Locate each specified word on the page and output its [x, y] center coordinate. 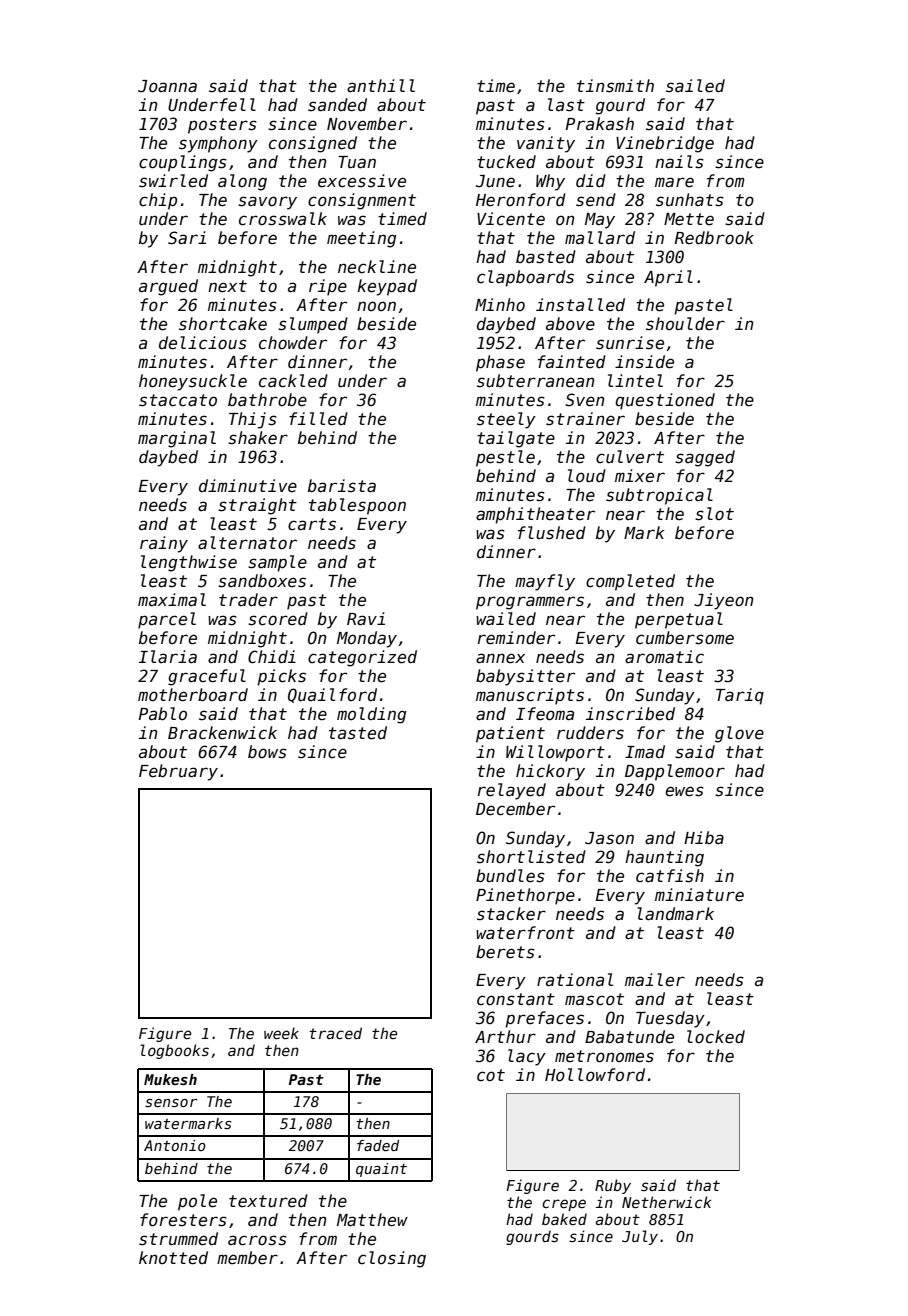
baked [564, 1219]
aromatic [664, 657]
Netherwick [666, 1202]
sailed [695, 86]
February [178, 772]
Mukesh [170, 1079]
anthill [381, 86]
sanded [337, 105]
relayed [511, 791]
